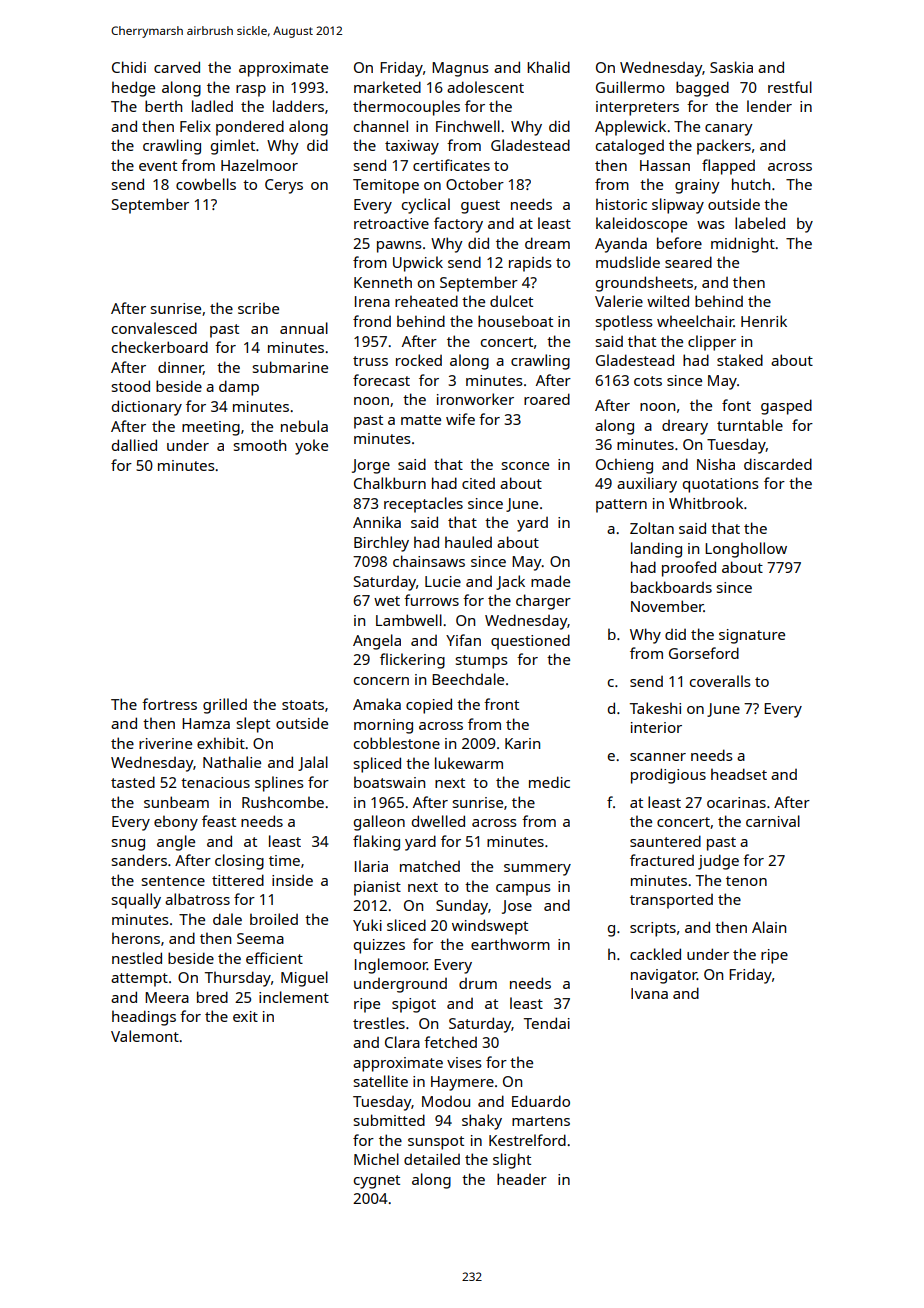 The image size is (924, 1308). What do you see at coordinates (656, 550) in the document?
I see `landing` at bounding box center [656, 550].
